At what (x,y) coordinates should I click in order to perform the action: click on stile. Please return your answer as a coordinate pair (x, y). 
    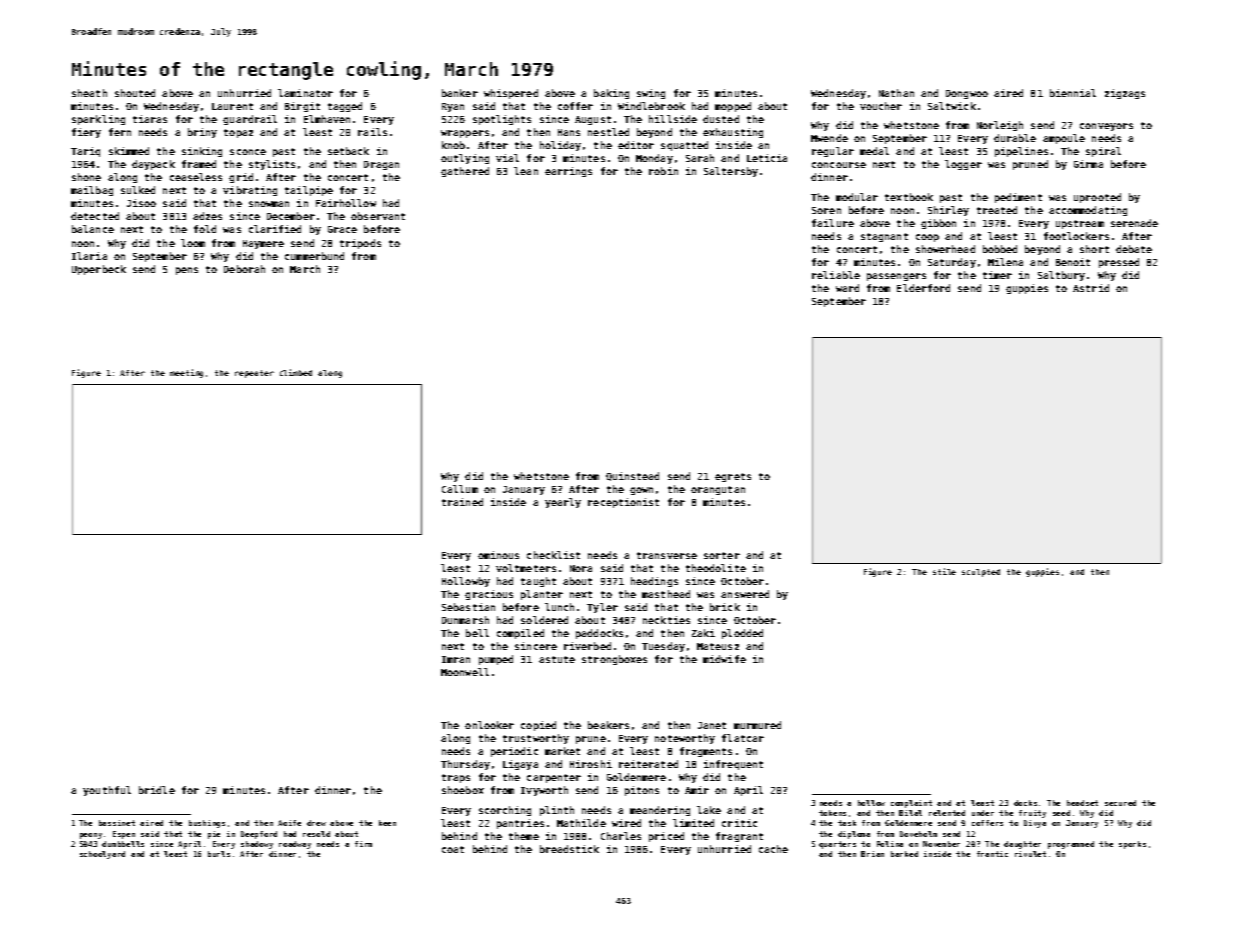
    Looking at the image, I should click on (944, 571).
